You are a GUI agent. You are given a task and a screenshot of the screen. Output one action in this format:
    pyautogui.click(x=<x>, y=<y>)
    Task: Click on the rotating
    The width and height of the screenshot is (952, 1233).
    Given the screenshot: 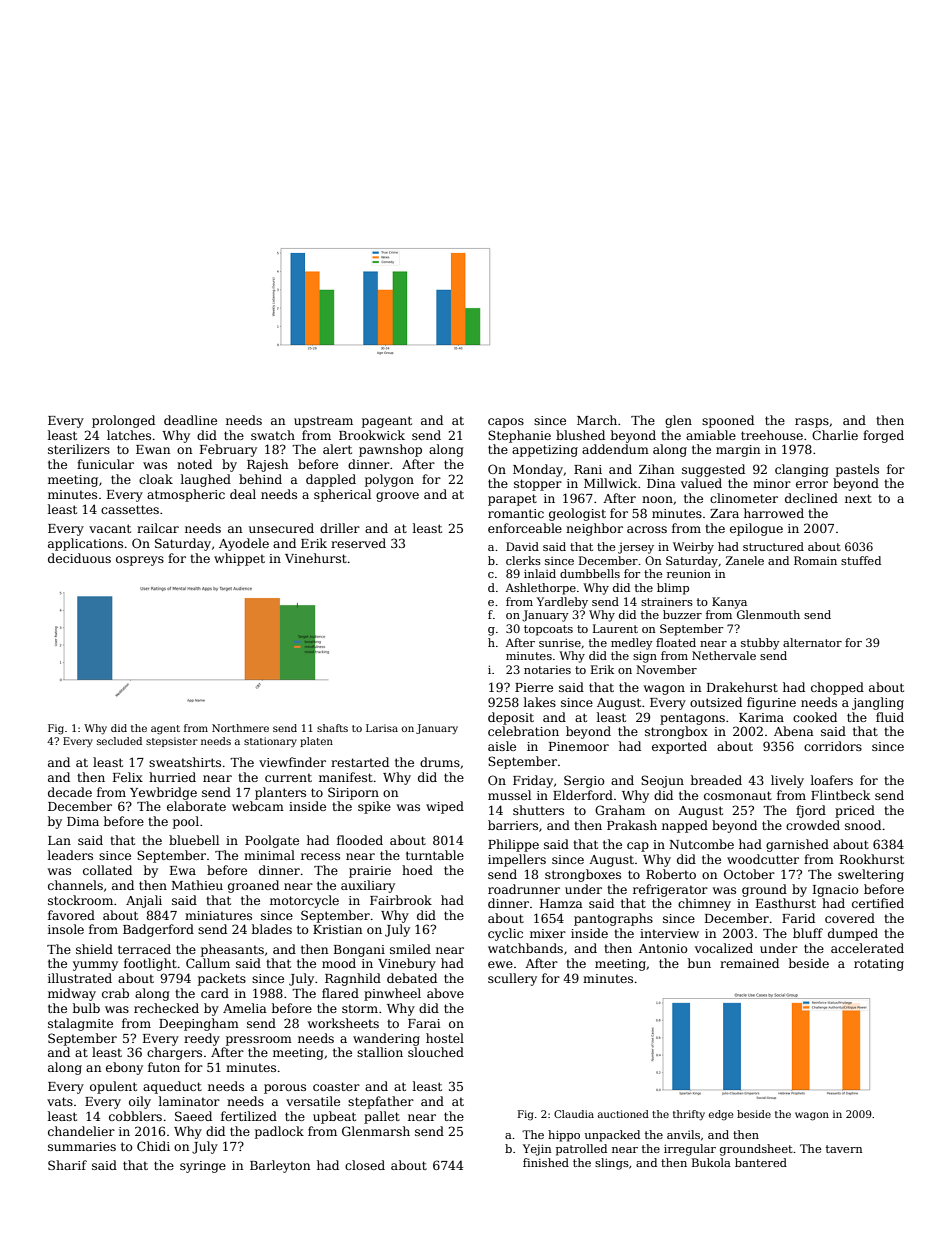 What is the action you would take?
    pyautogui.click(x=879, y=965)
